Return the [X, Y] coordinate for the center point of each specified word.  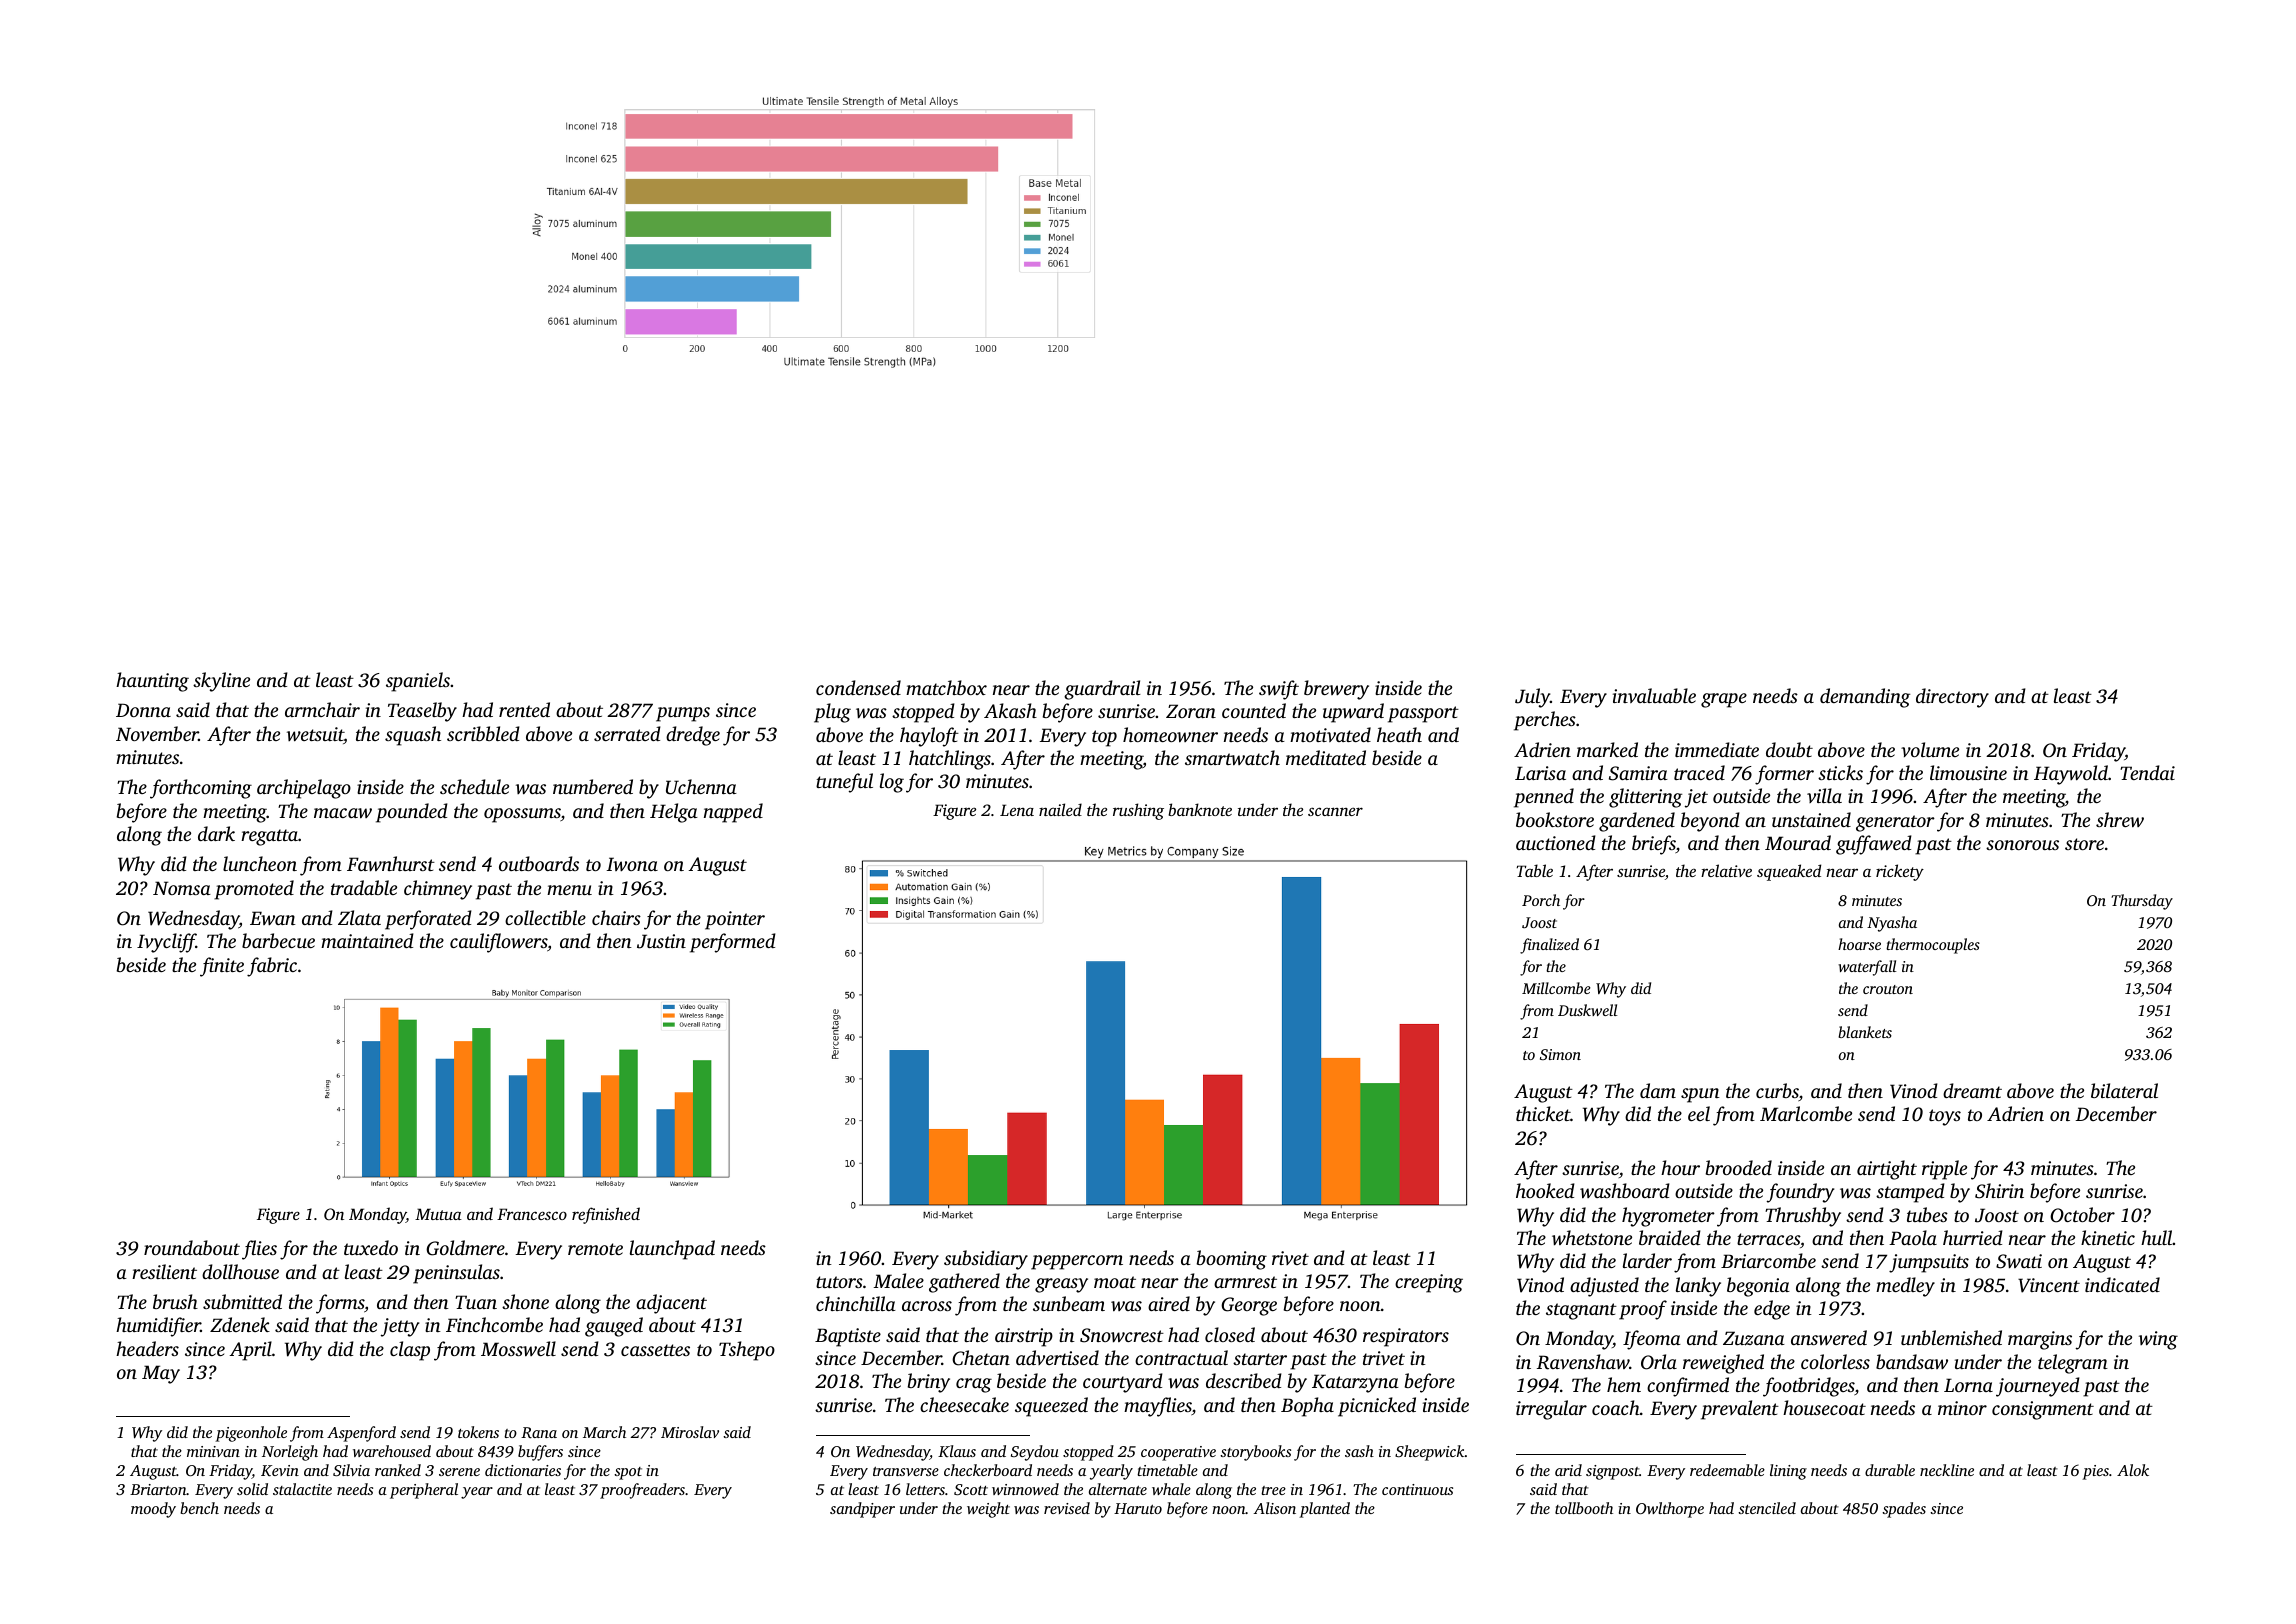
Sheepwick [1430, 1453]
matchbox [946, 687]
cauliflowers [498, 943]
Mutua [438, 1214]
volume [1930, 749]
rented [524, 709]
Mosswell [518, 1349]
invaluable [1654, 695]
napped [733, 813]
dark [216, 833]
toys [1945, 1117]
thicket [1543, 1113]
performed [733, 943]
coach [1616, 1407]
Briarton [158, 1489]
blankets [1865, 1032]
